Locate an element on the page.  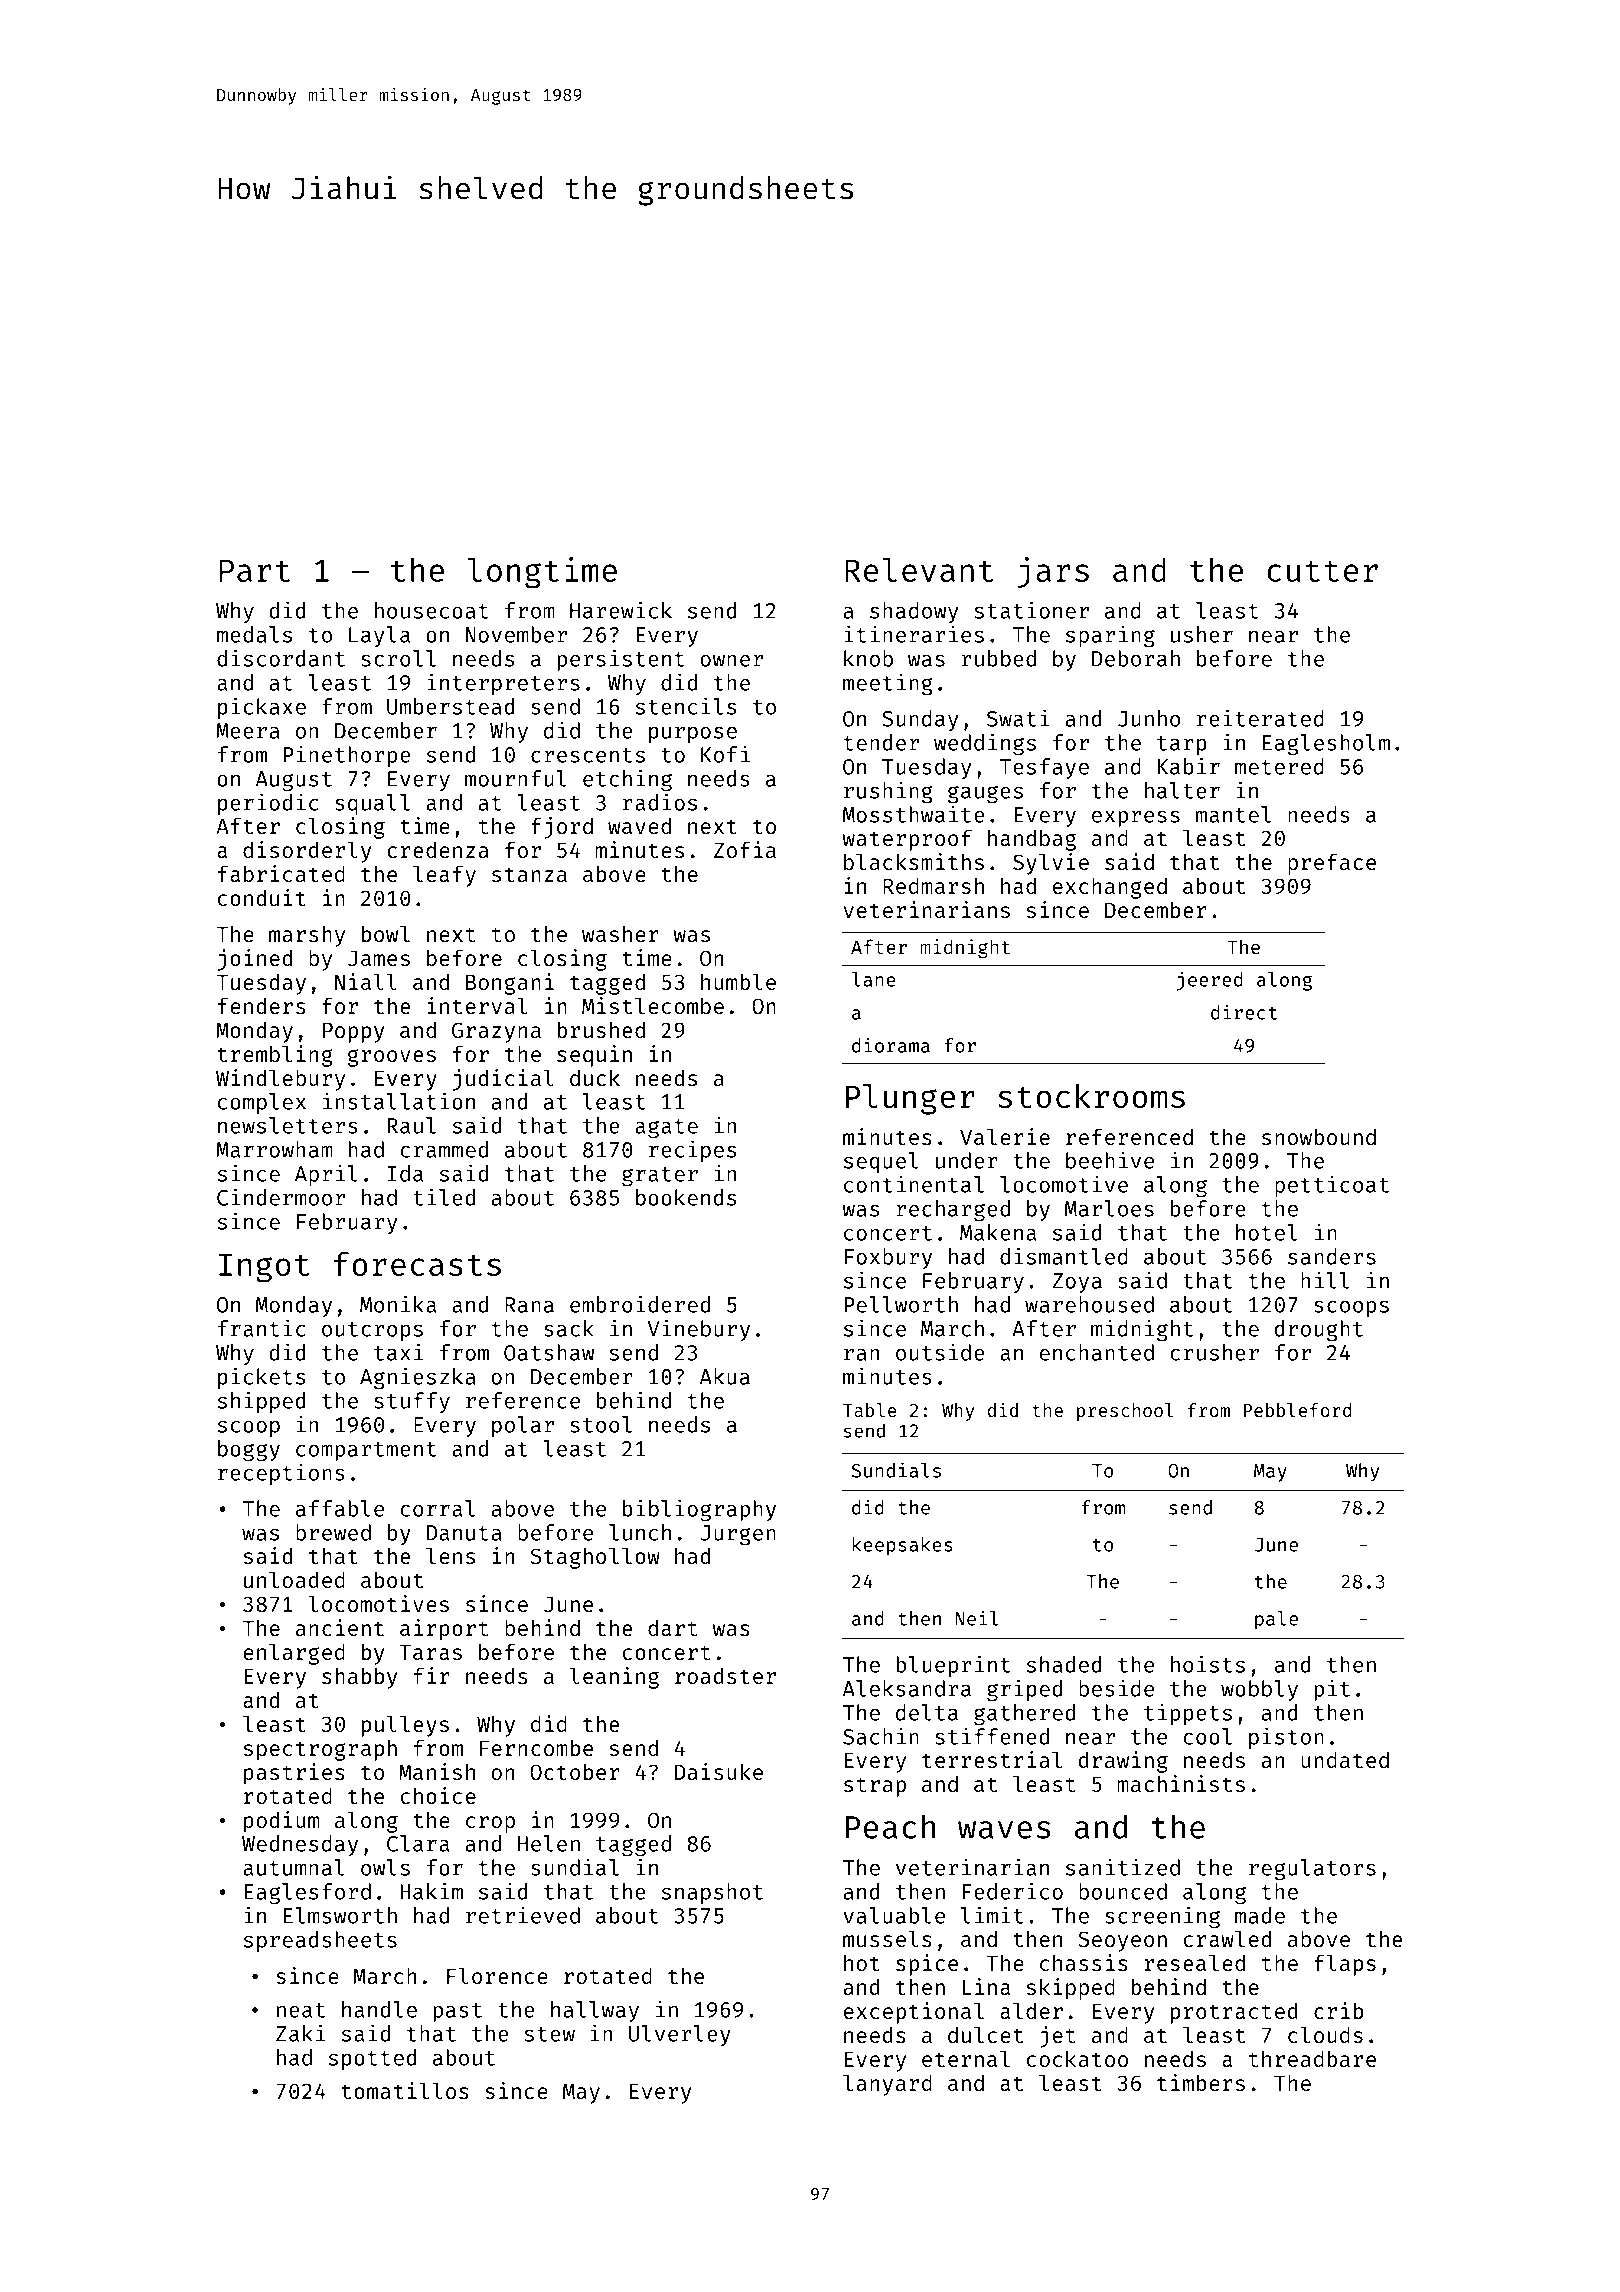
autumnal is located at coordinates (294, 1867).
